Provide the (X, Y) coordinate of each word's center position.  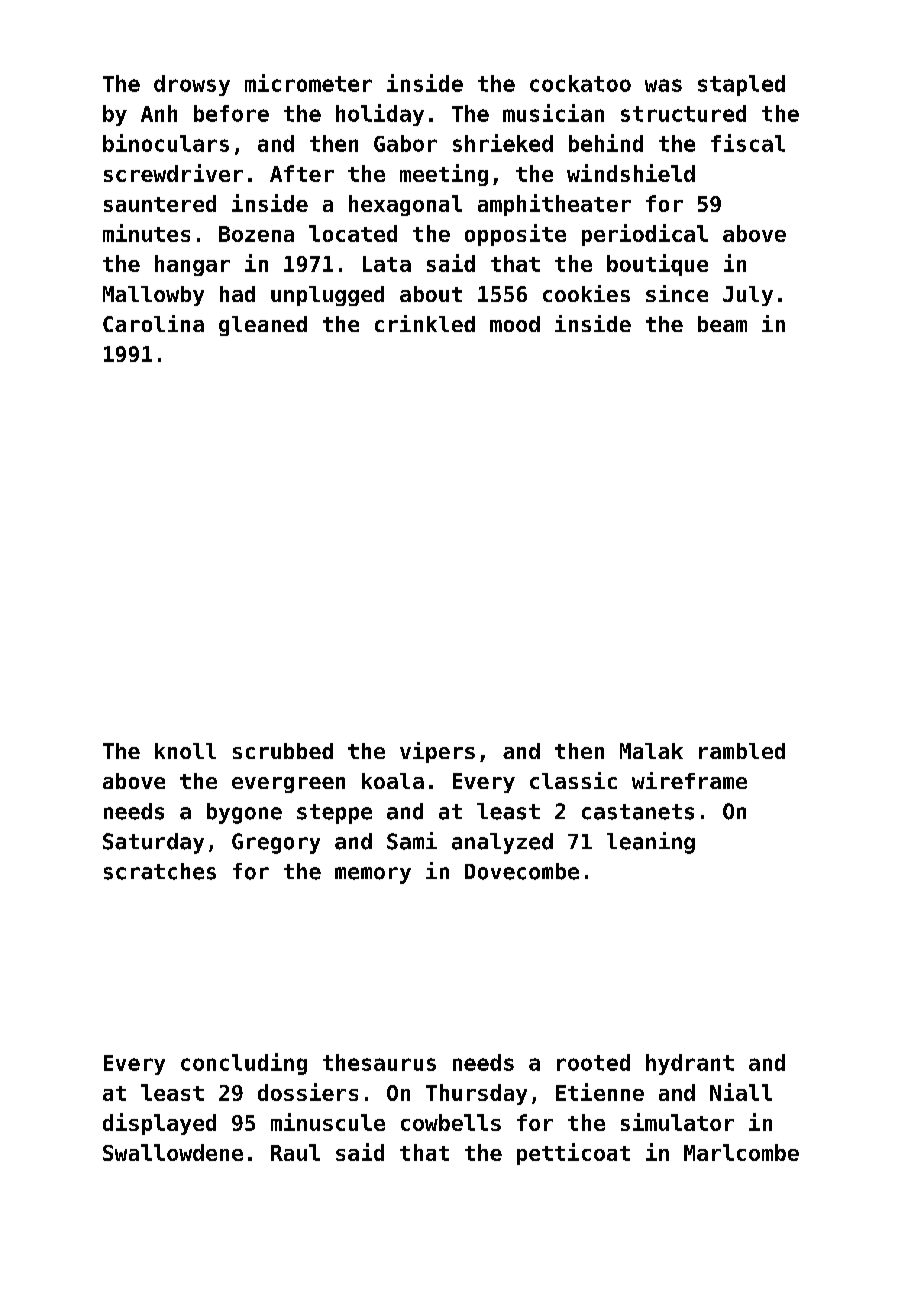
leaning (651, 843)
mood (515, 324)
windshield (631, 173)
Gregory (276, 843)
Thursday (476, 1094)
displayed (159, 1124)
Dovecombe (522, 871)
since (677, 293)
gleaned (263, 326)
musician (553, 113)
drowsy (192, 85)
